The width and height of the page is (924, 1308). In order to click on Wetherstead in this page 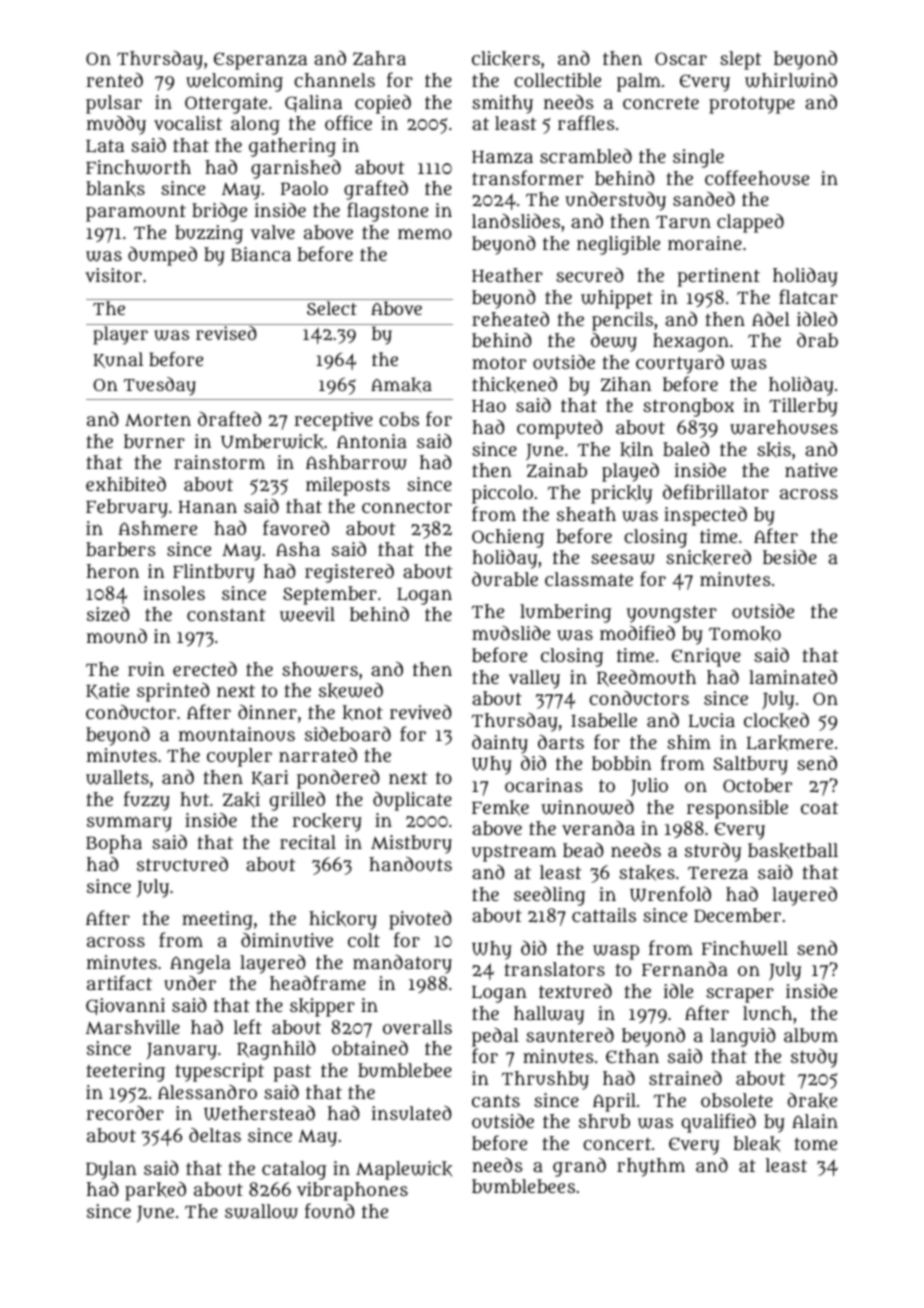, I will do `click(259, 1113)`.
